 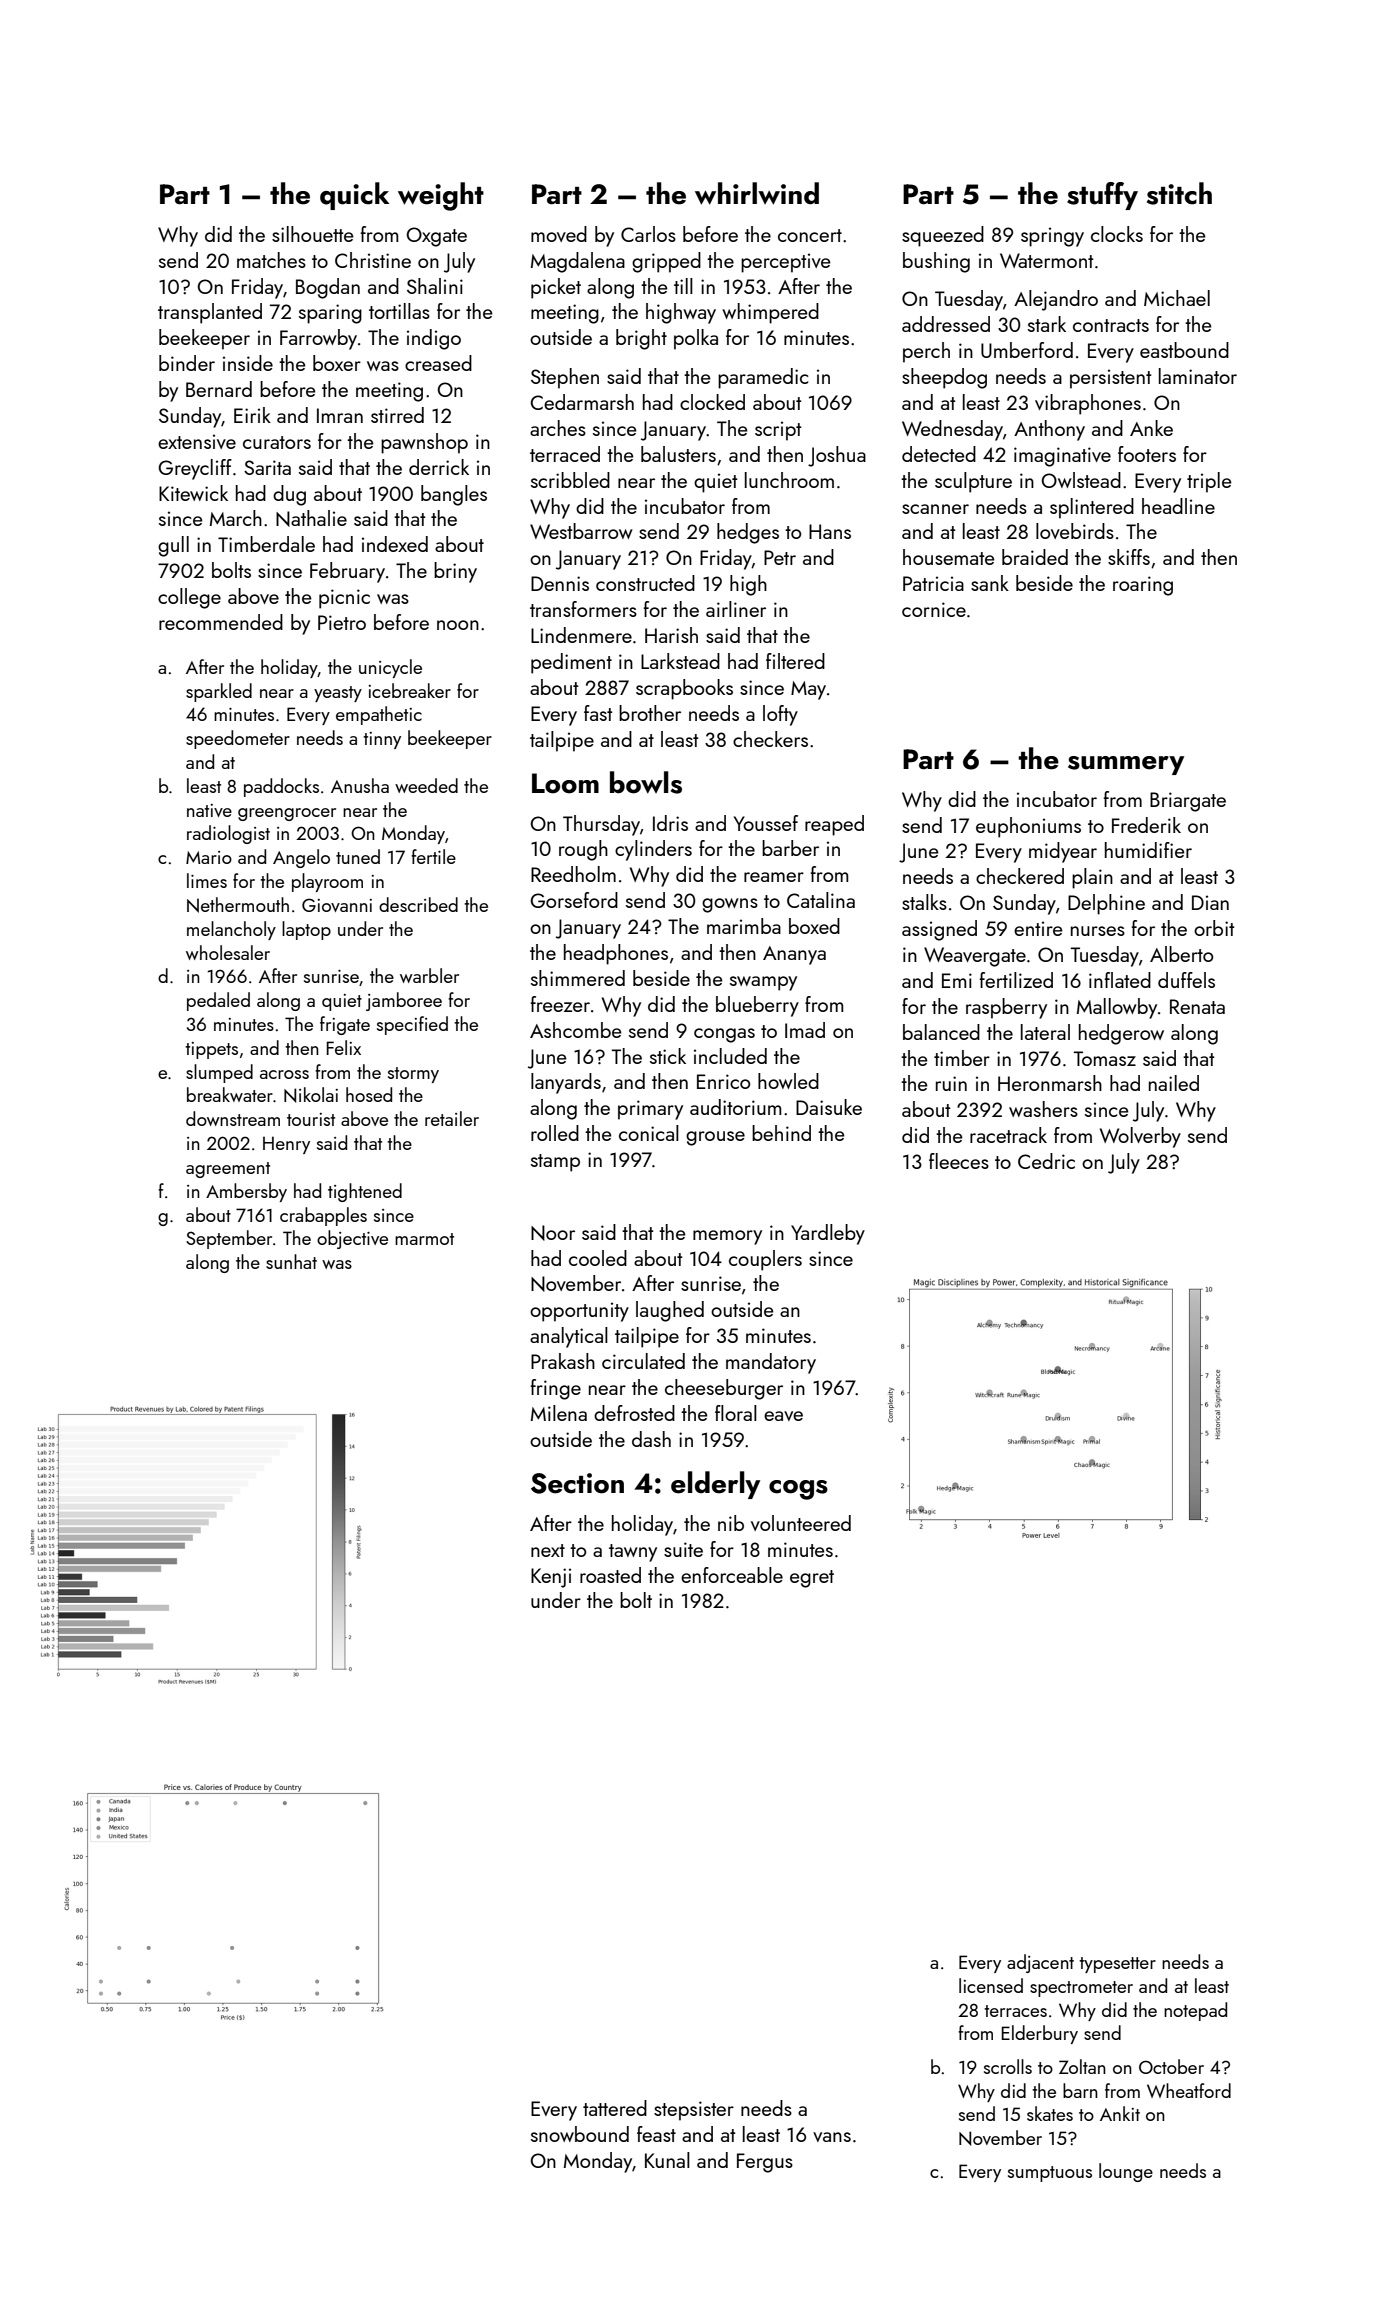 What do you see at coordinates (382, 740) in the document?
I see `tinny` at bounding box center [382, 740].
